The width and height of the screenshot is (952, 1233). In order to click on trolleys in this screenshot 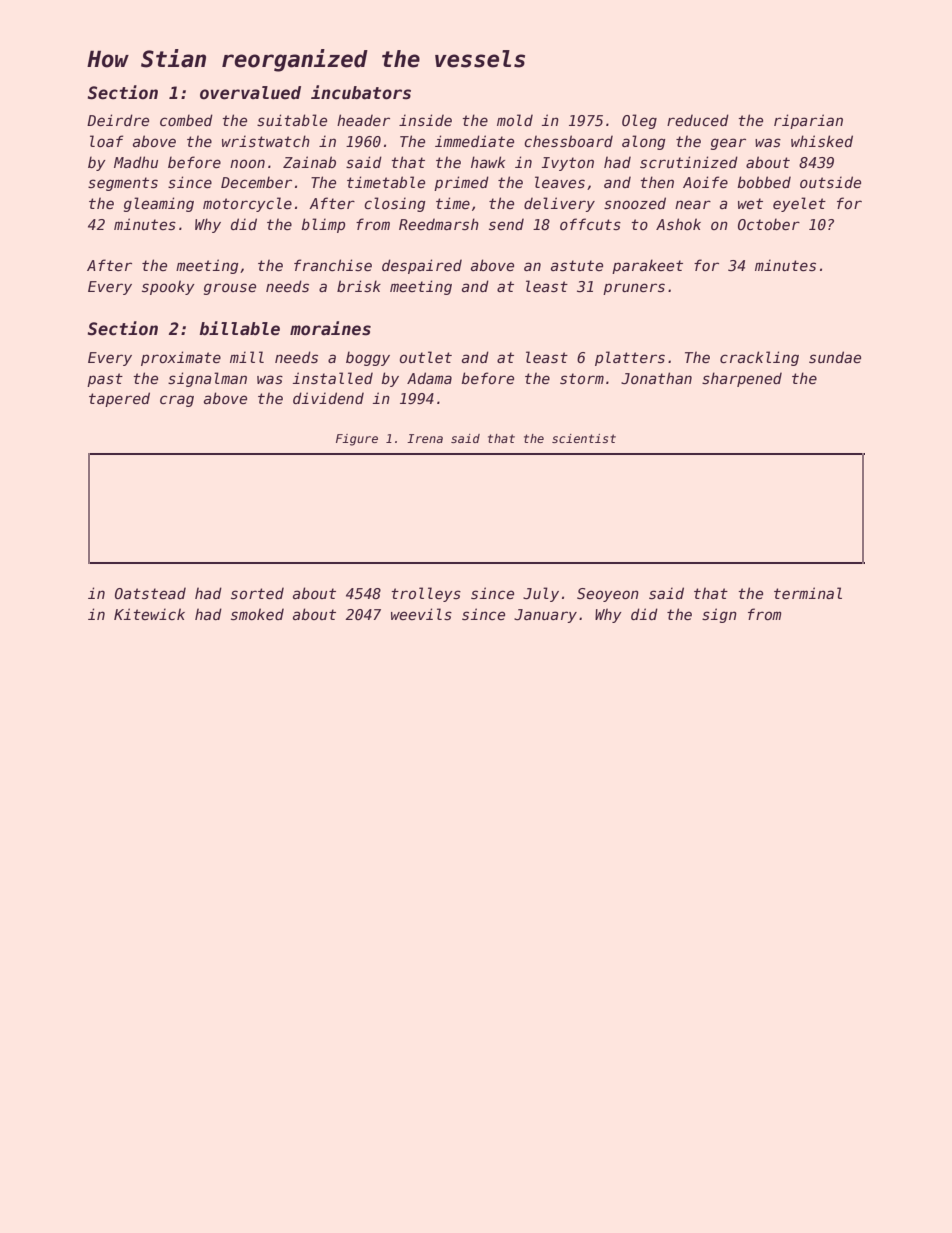, I will do `click(426, 594)`.
